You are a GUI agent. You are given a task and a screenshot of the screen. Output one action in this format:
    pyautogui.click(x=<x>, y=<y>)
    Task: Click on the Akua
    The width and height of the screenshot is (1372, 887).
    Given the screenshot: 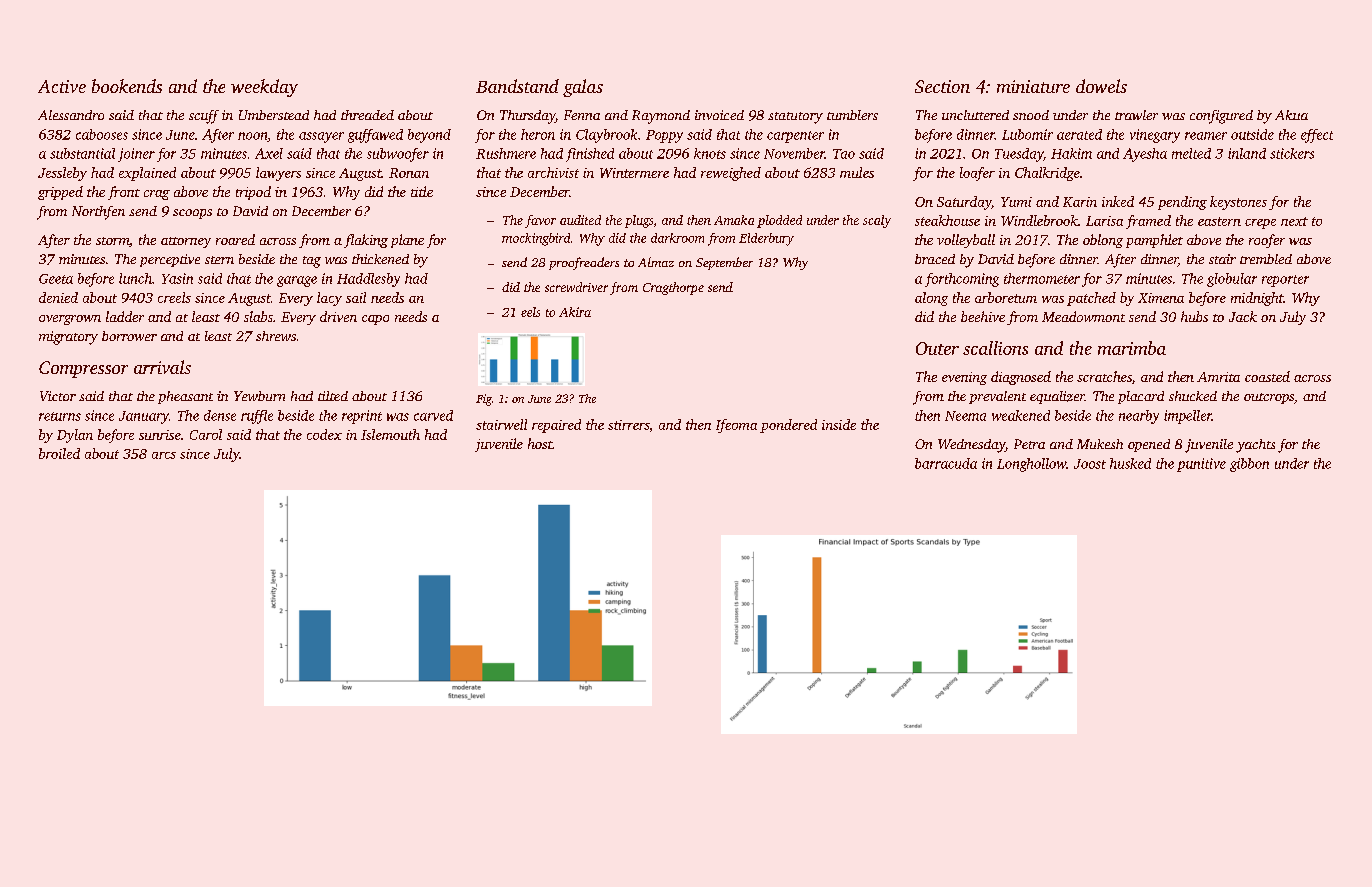 What is the action you would take?
    pyautogui.click(x=1291, y=115)
